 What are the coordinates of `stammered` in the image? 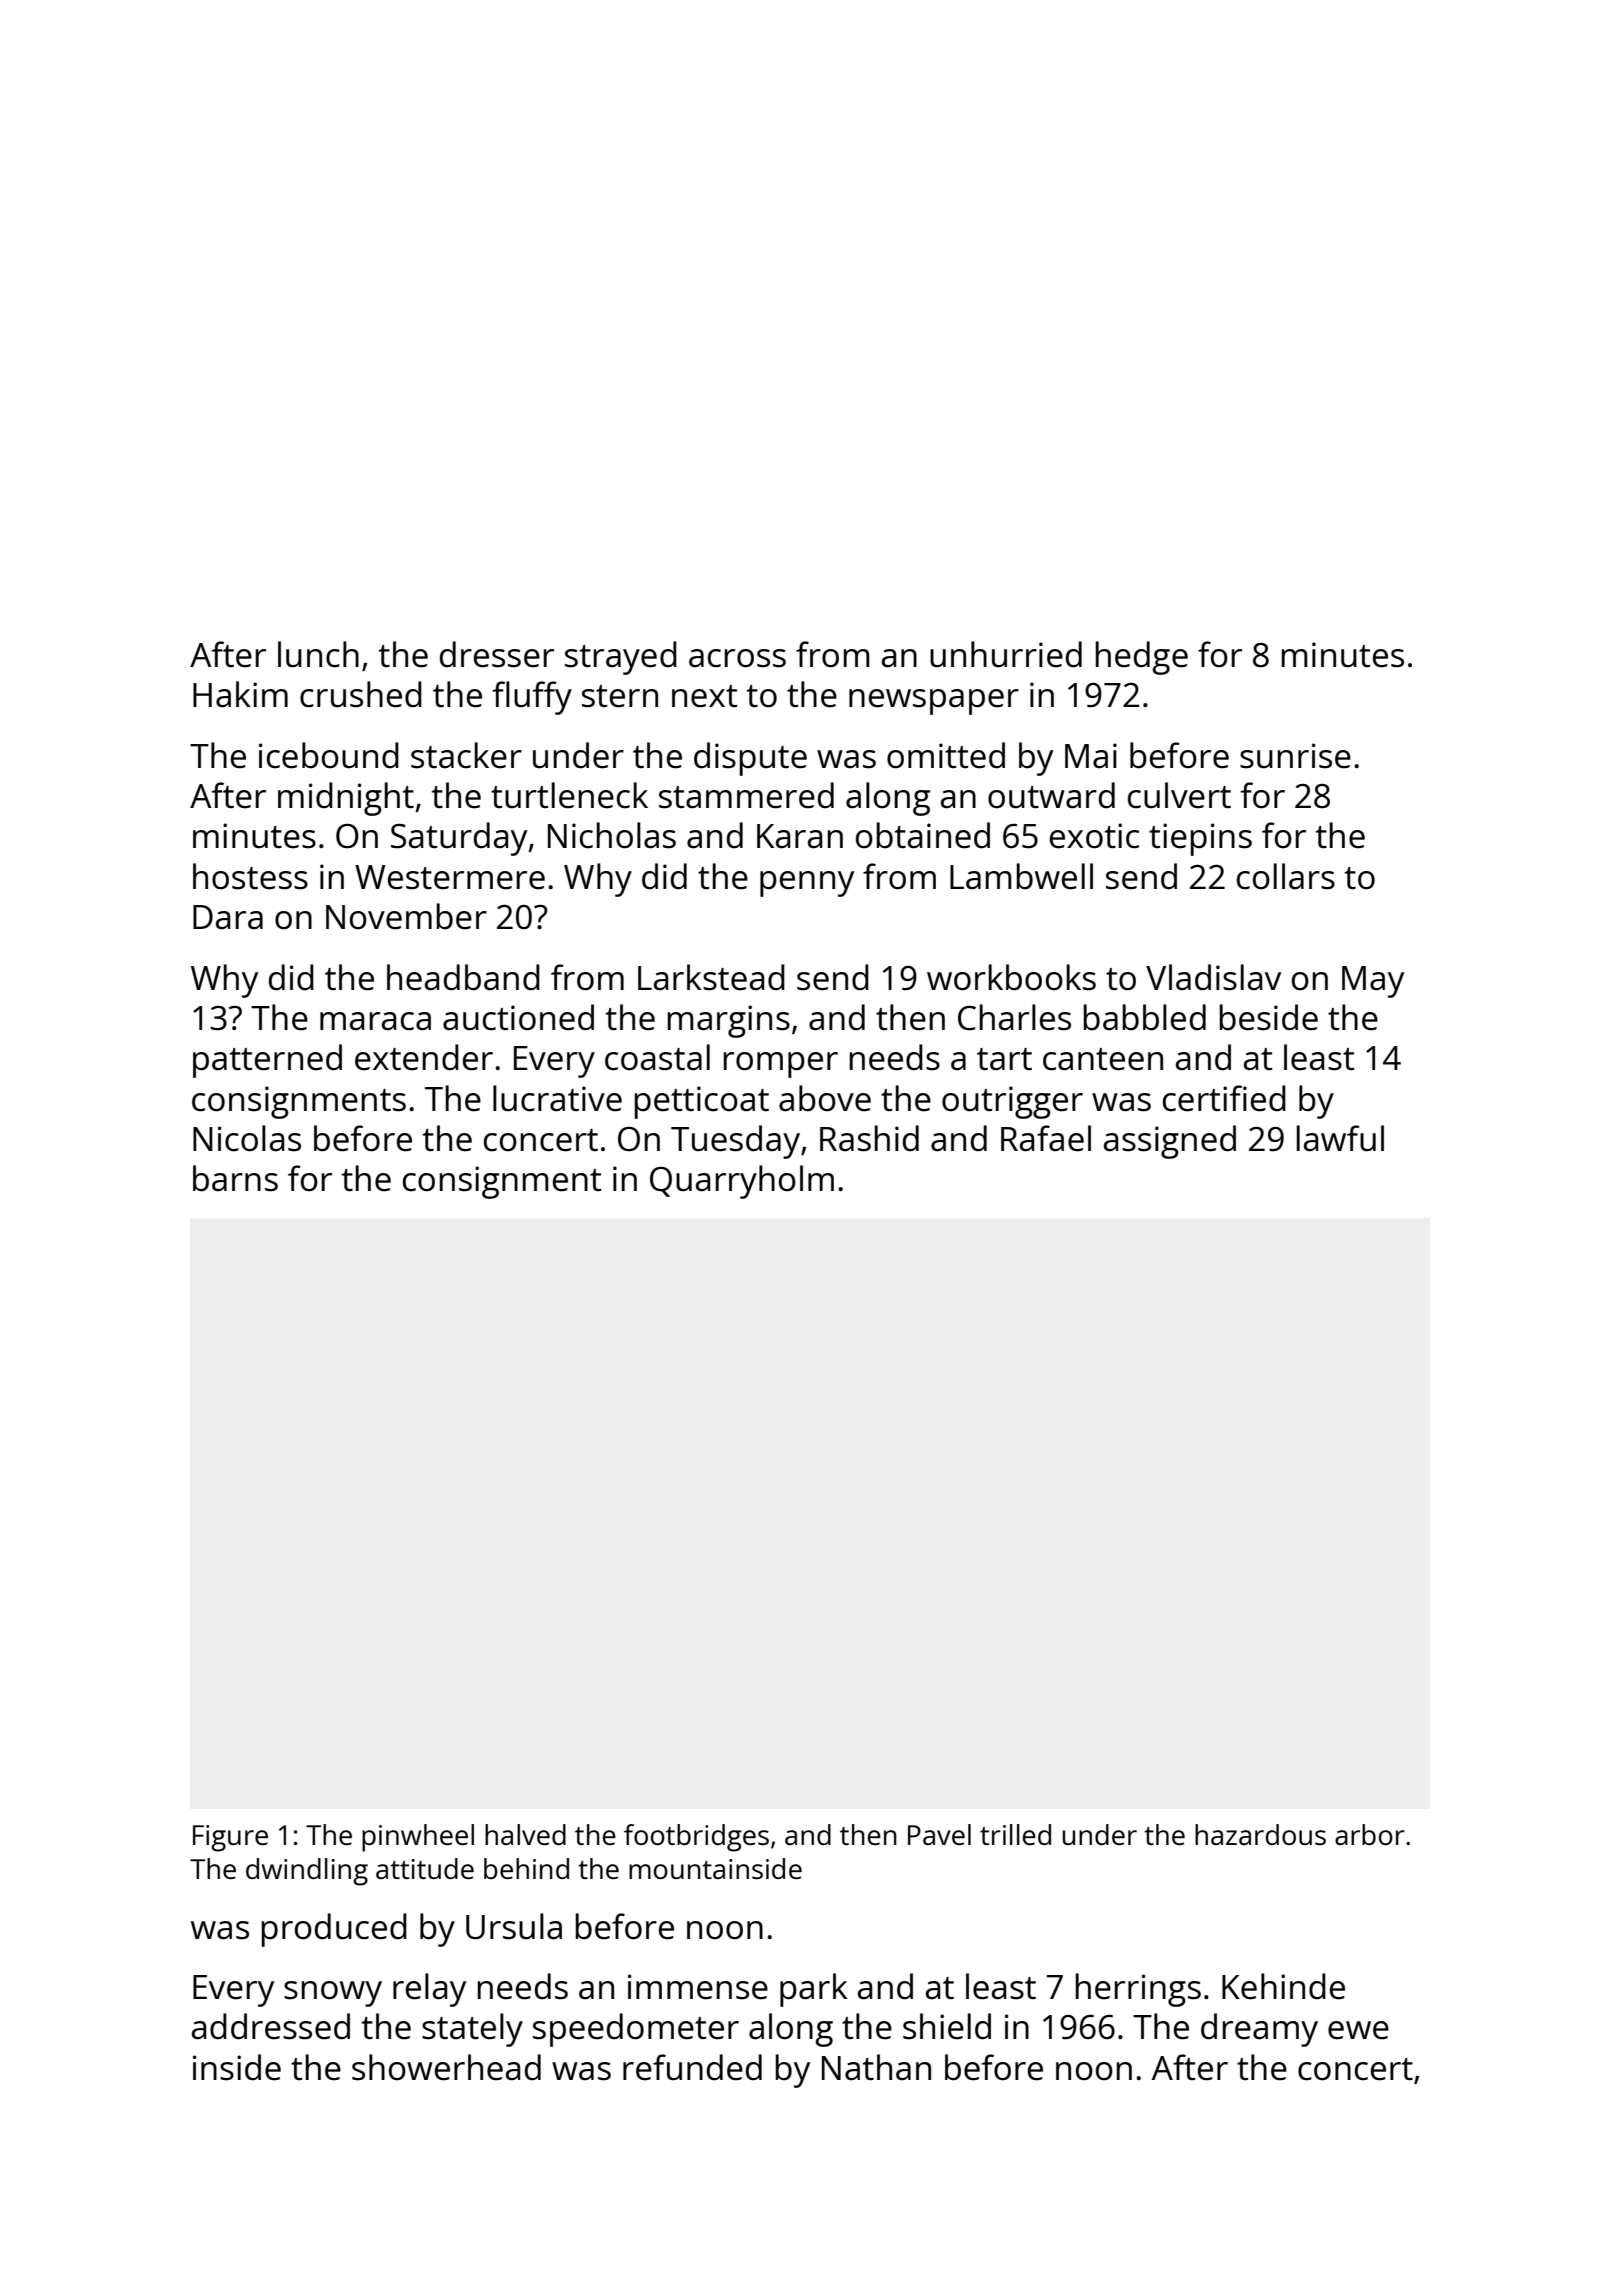 It's located at (746, 795).
